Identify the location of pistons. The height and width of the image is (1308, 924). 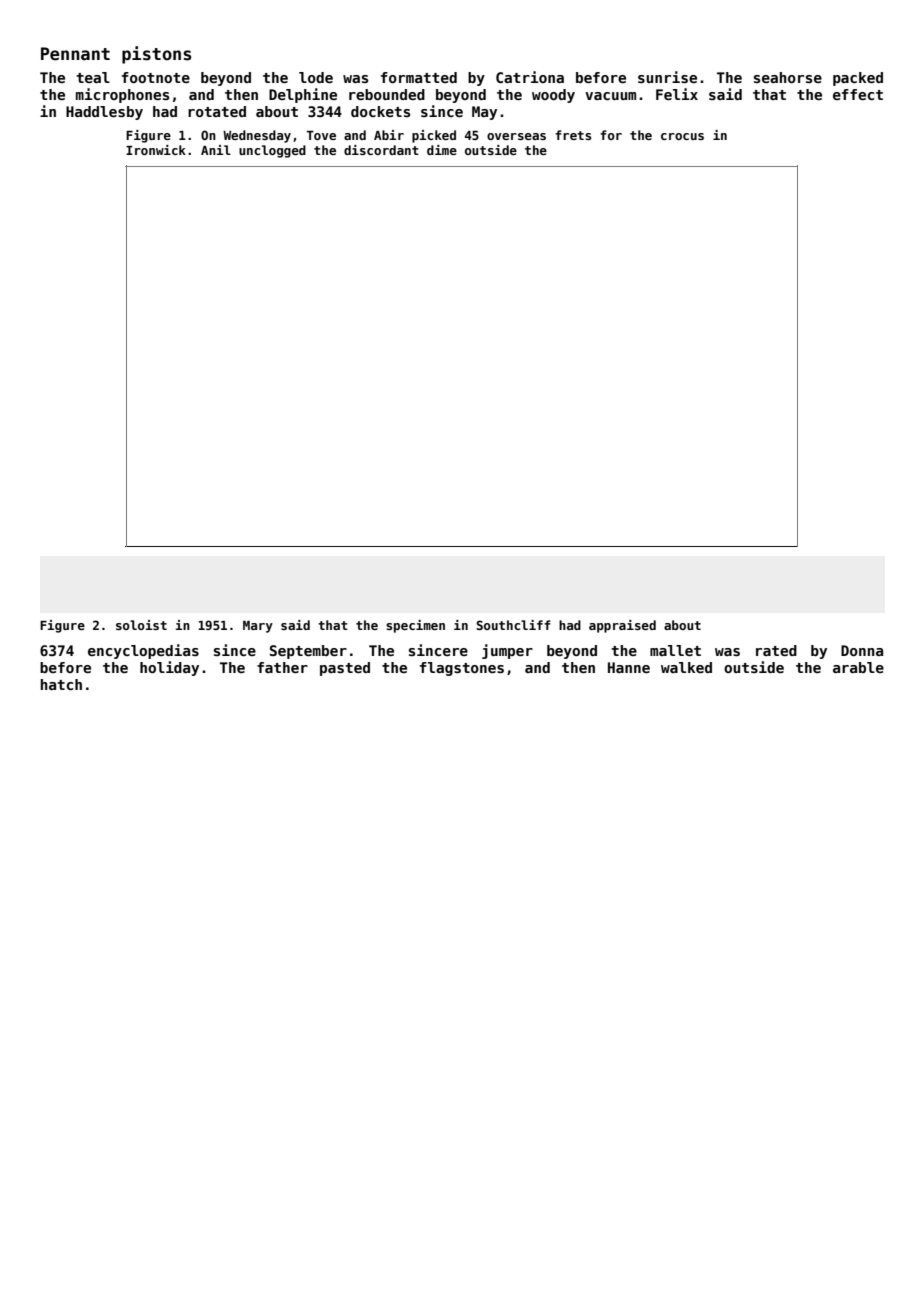
(156, 55).
